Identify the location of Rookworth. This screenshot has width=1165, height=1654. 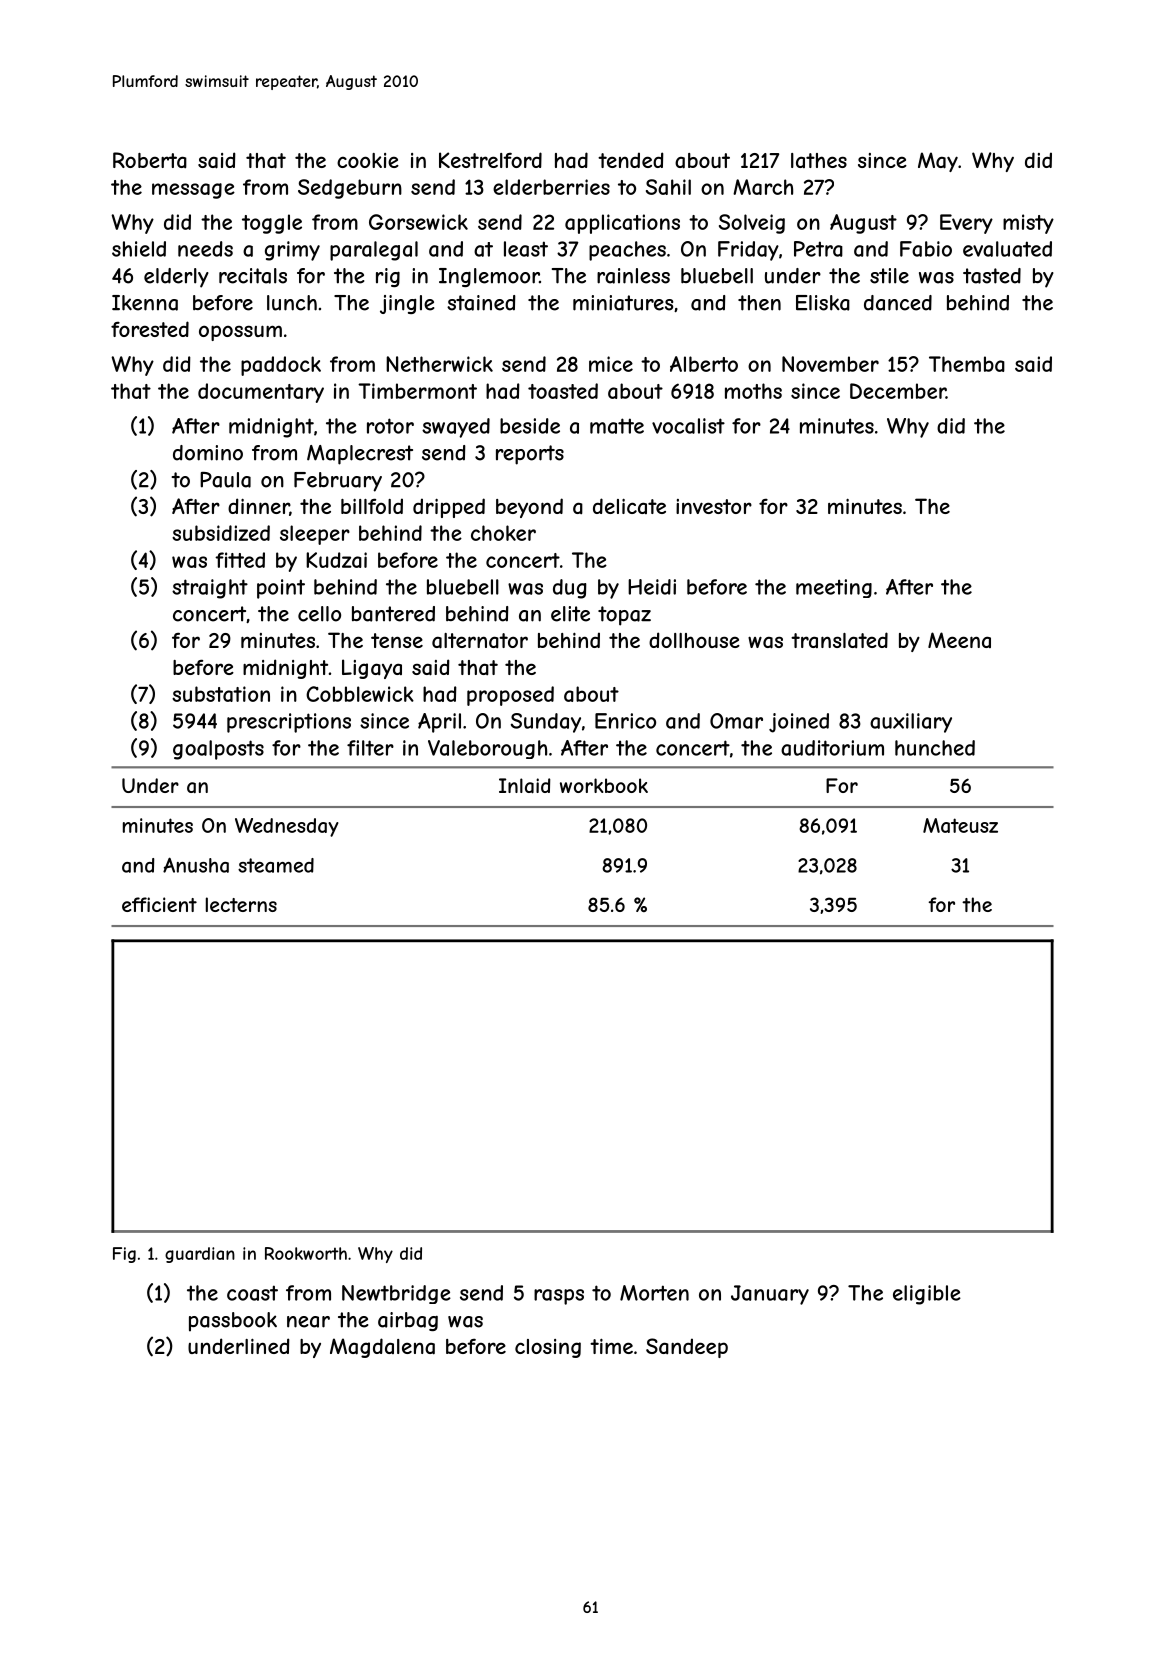
(306, 1253).
